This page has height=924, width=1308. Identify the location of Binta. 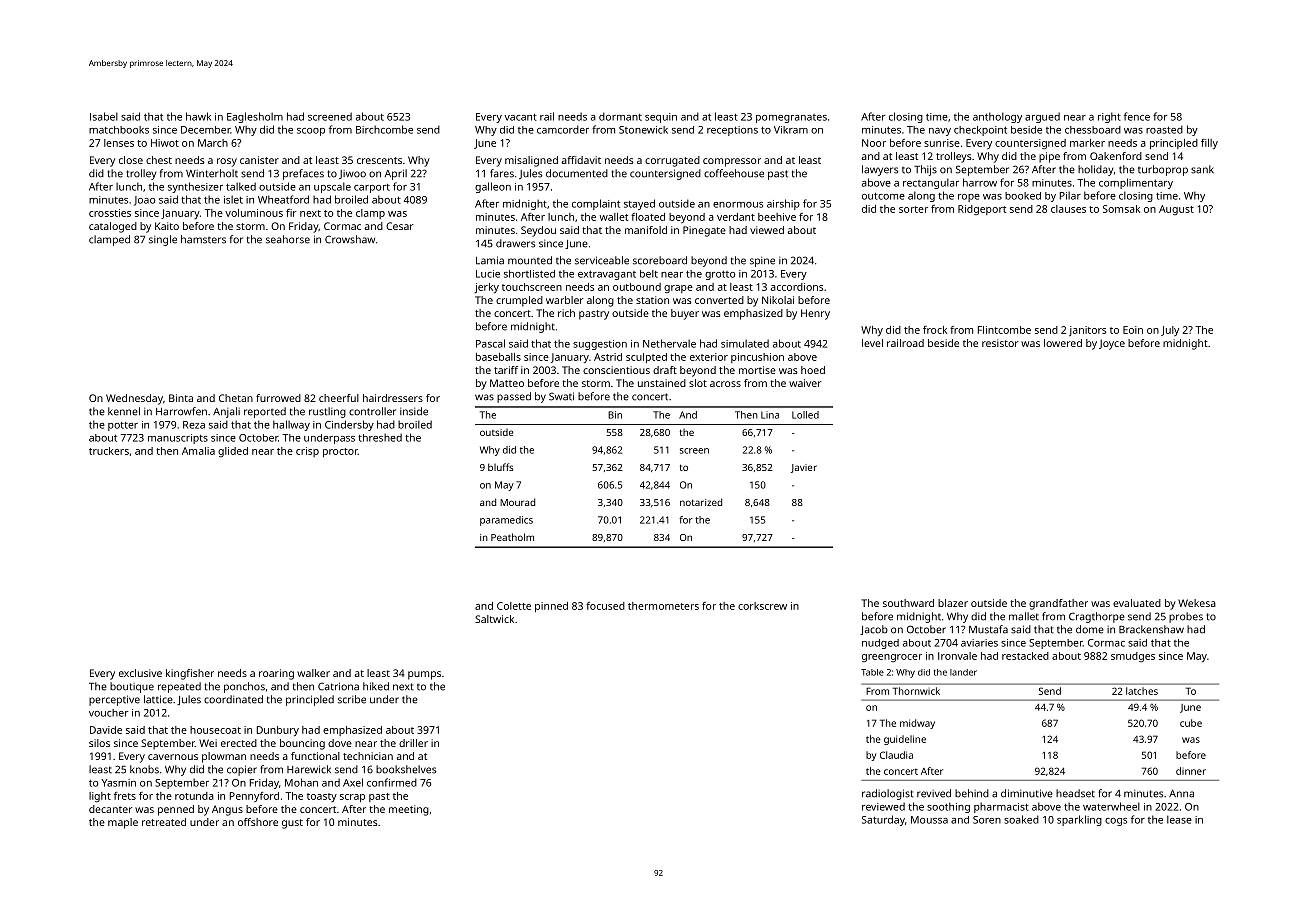
(181, 398).
